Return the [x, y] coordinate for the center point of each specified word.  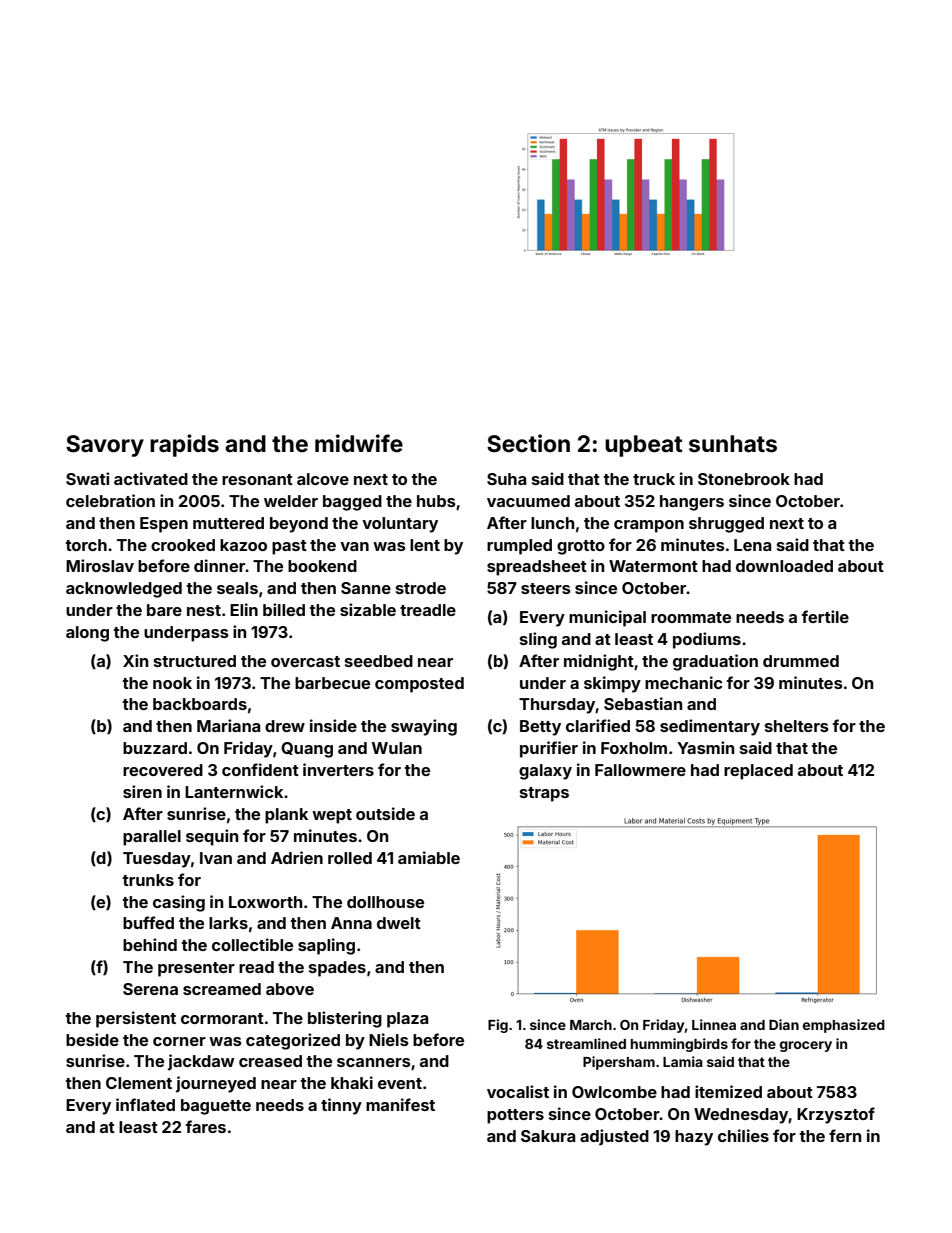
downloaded [784, 566]
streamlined [586, 1043]
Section [528, 443]
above [290, 989]
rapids [184, 445]
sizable [368, 609]
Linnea [714, 1024]
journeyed [216, 1084]
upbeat [644, 446]
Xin [135, 660]
